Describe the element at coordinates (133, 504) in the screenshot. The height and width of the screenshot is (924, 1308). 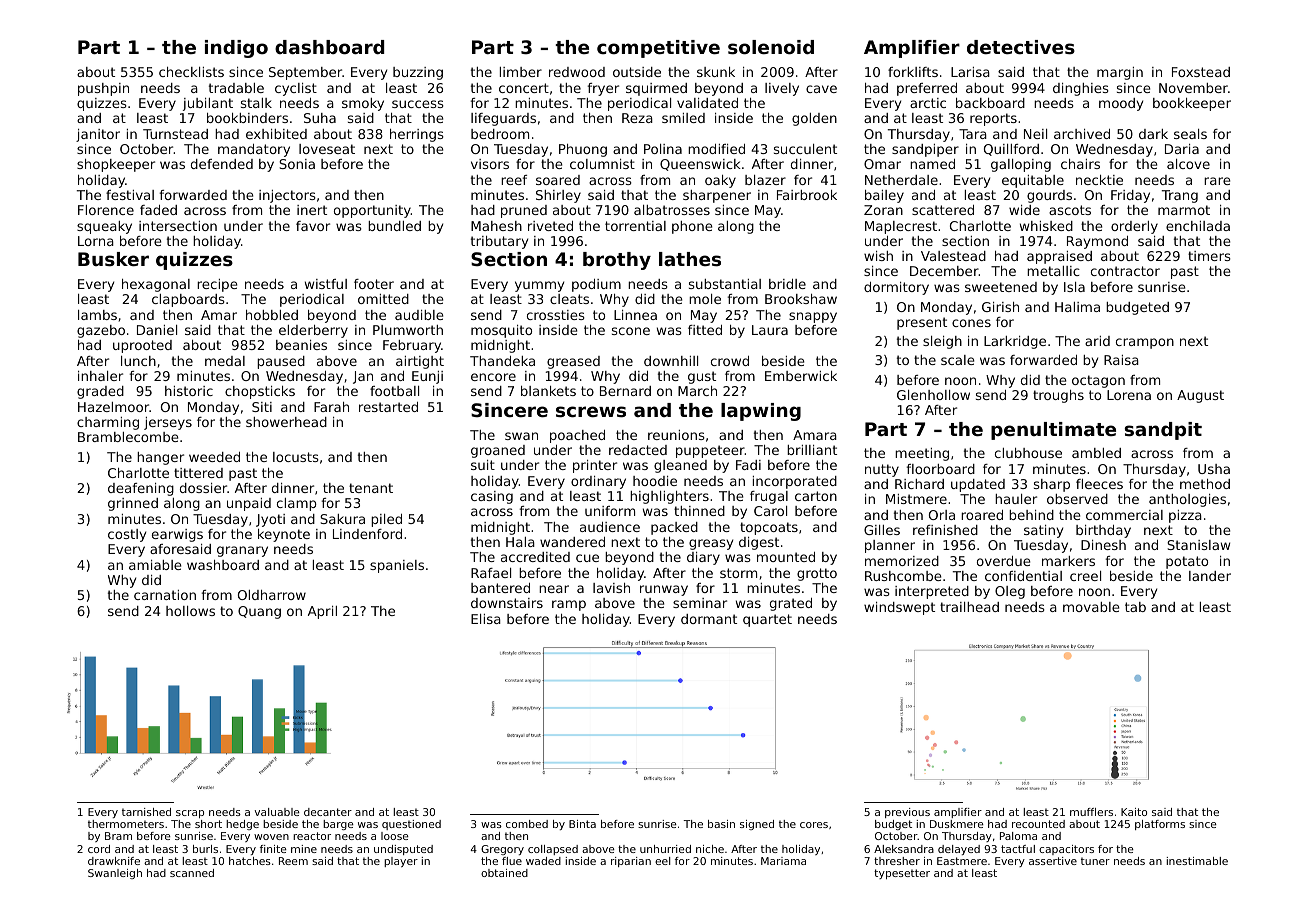
I see `grinned` at that location.
